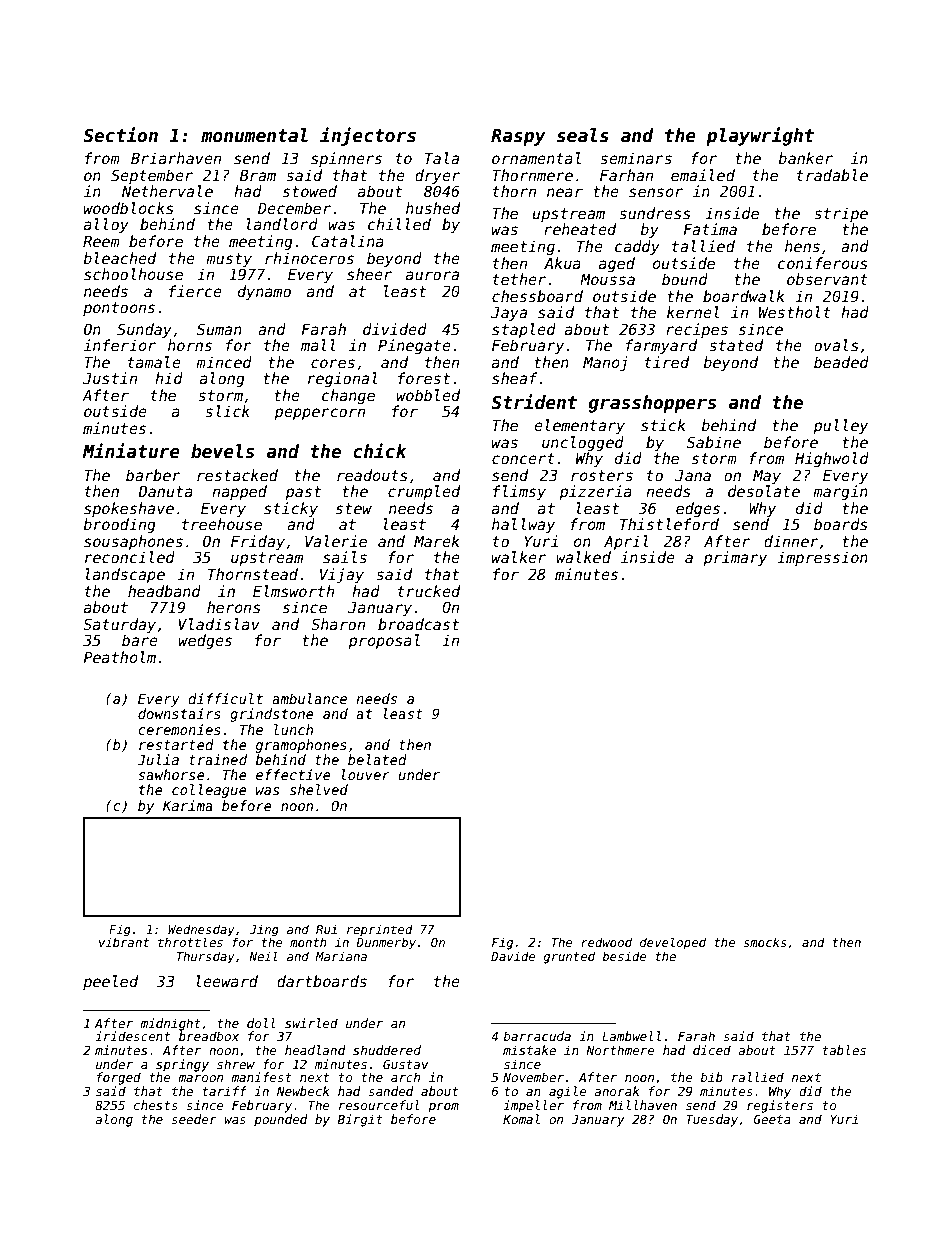  Describe the element at coordinates (399, 224) in the screenshot. I see `chilled` at that location.
